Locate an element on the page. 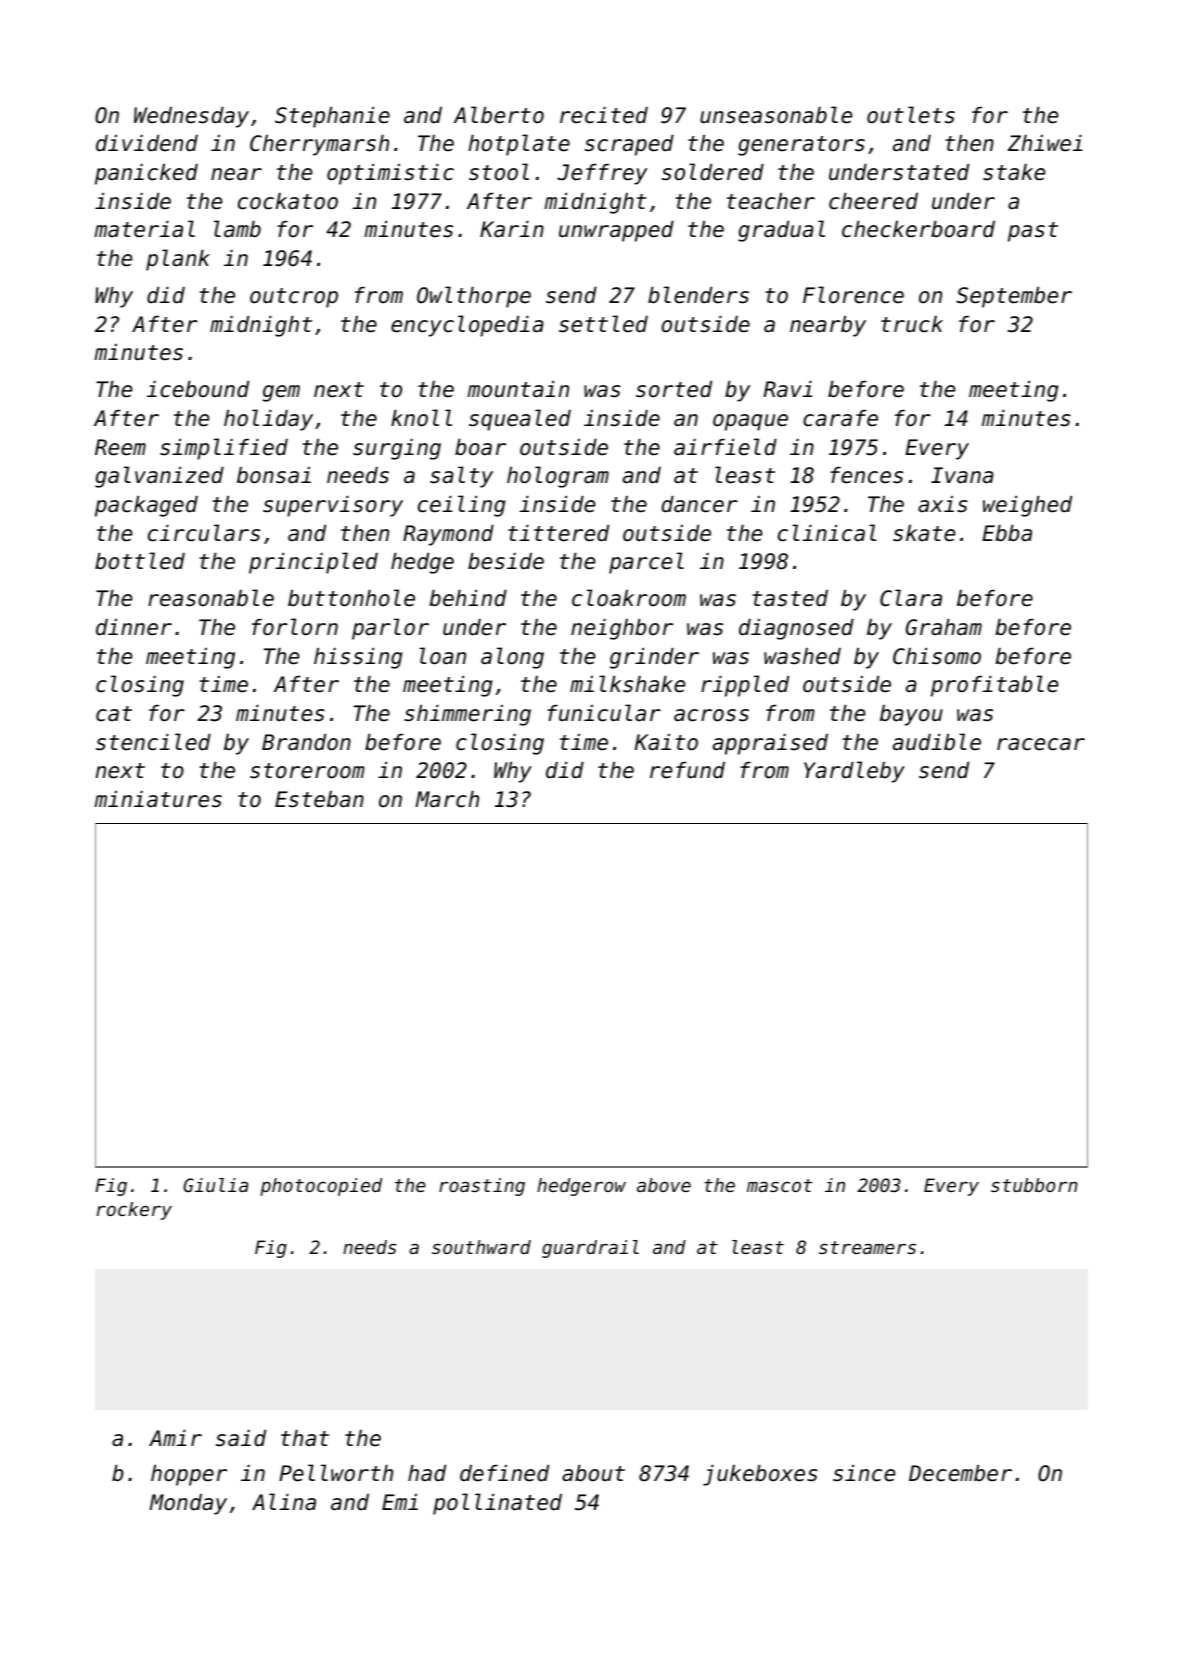 The height and width of the document is (1673, 1183). December is located at coordinates (960, 1473).
